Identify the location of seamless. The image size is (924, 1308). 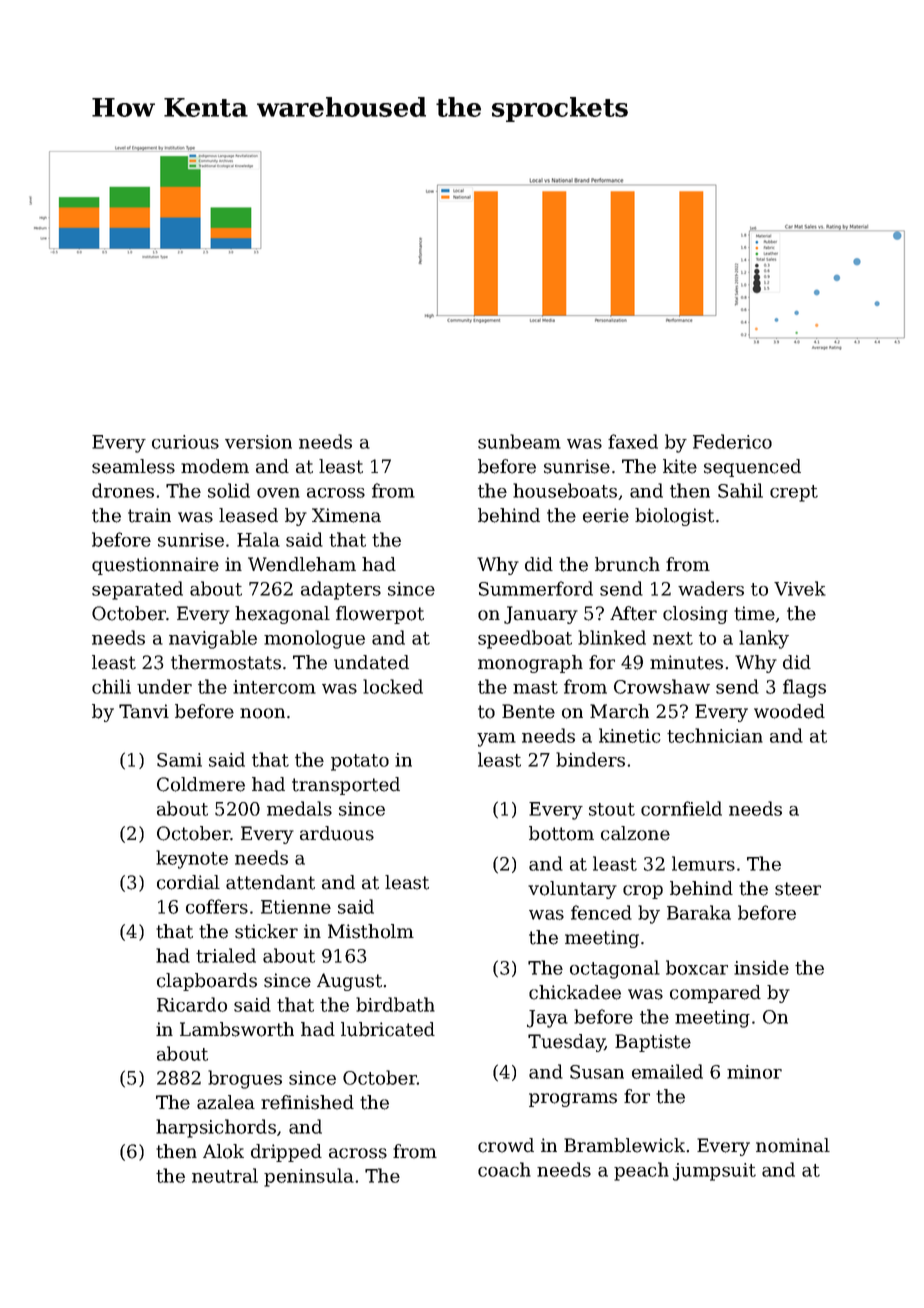
(133, 466).
